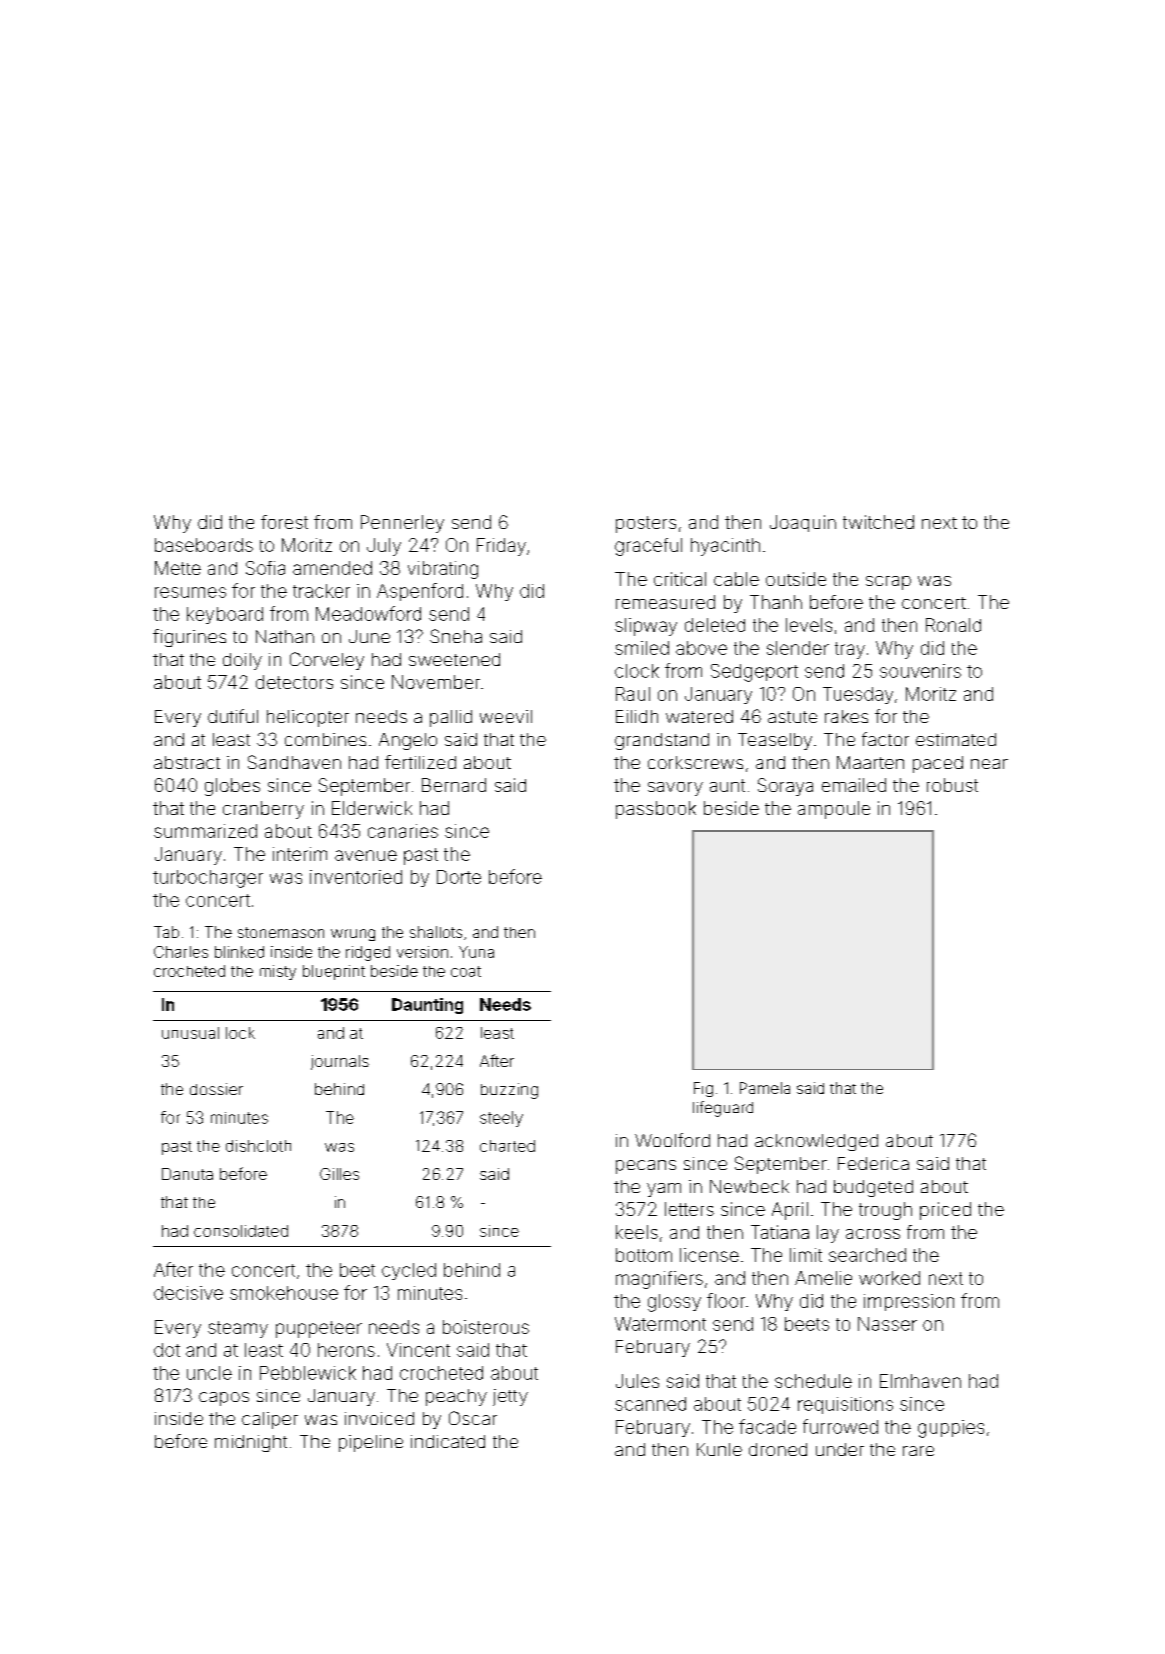  What do you see at coordinates (422, 952) in the screenshot?
I see `version` at bounding box center [422, 952].
